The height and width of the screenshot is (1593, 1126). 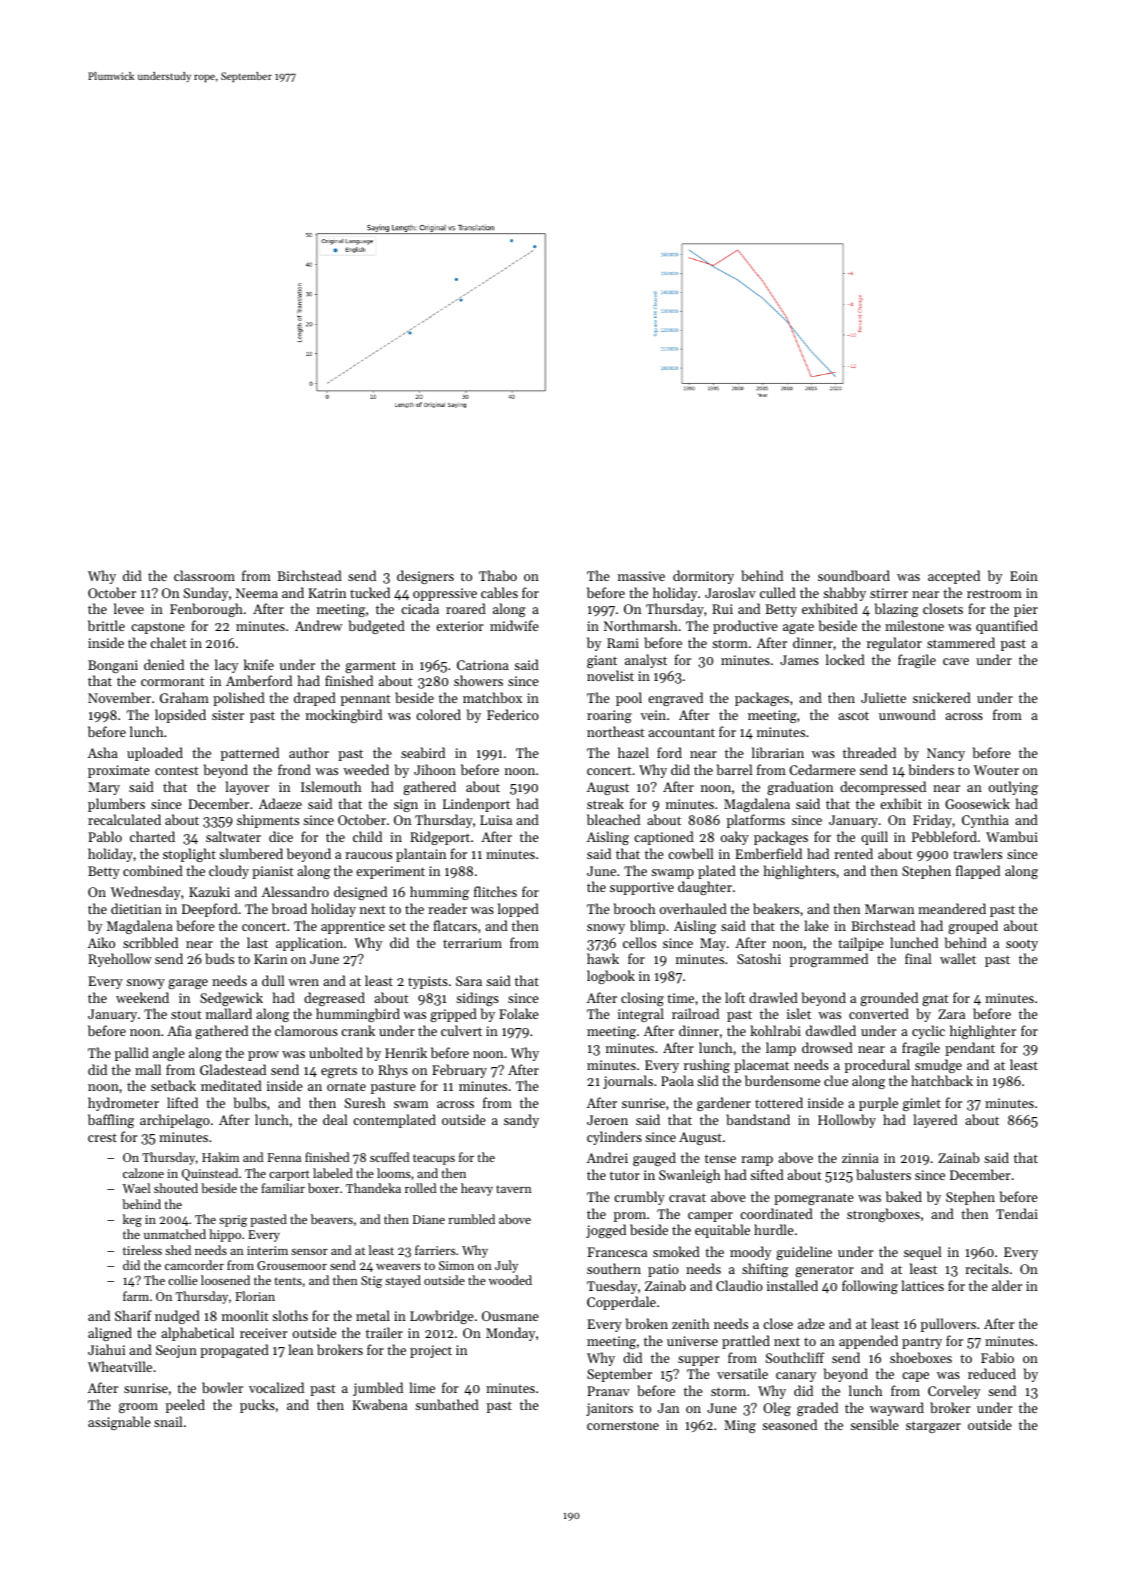 I want to click on balusters, so click(x=883, y=1174).
